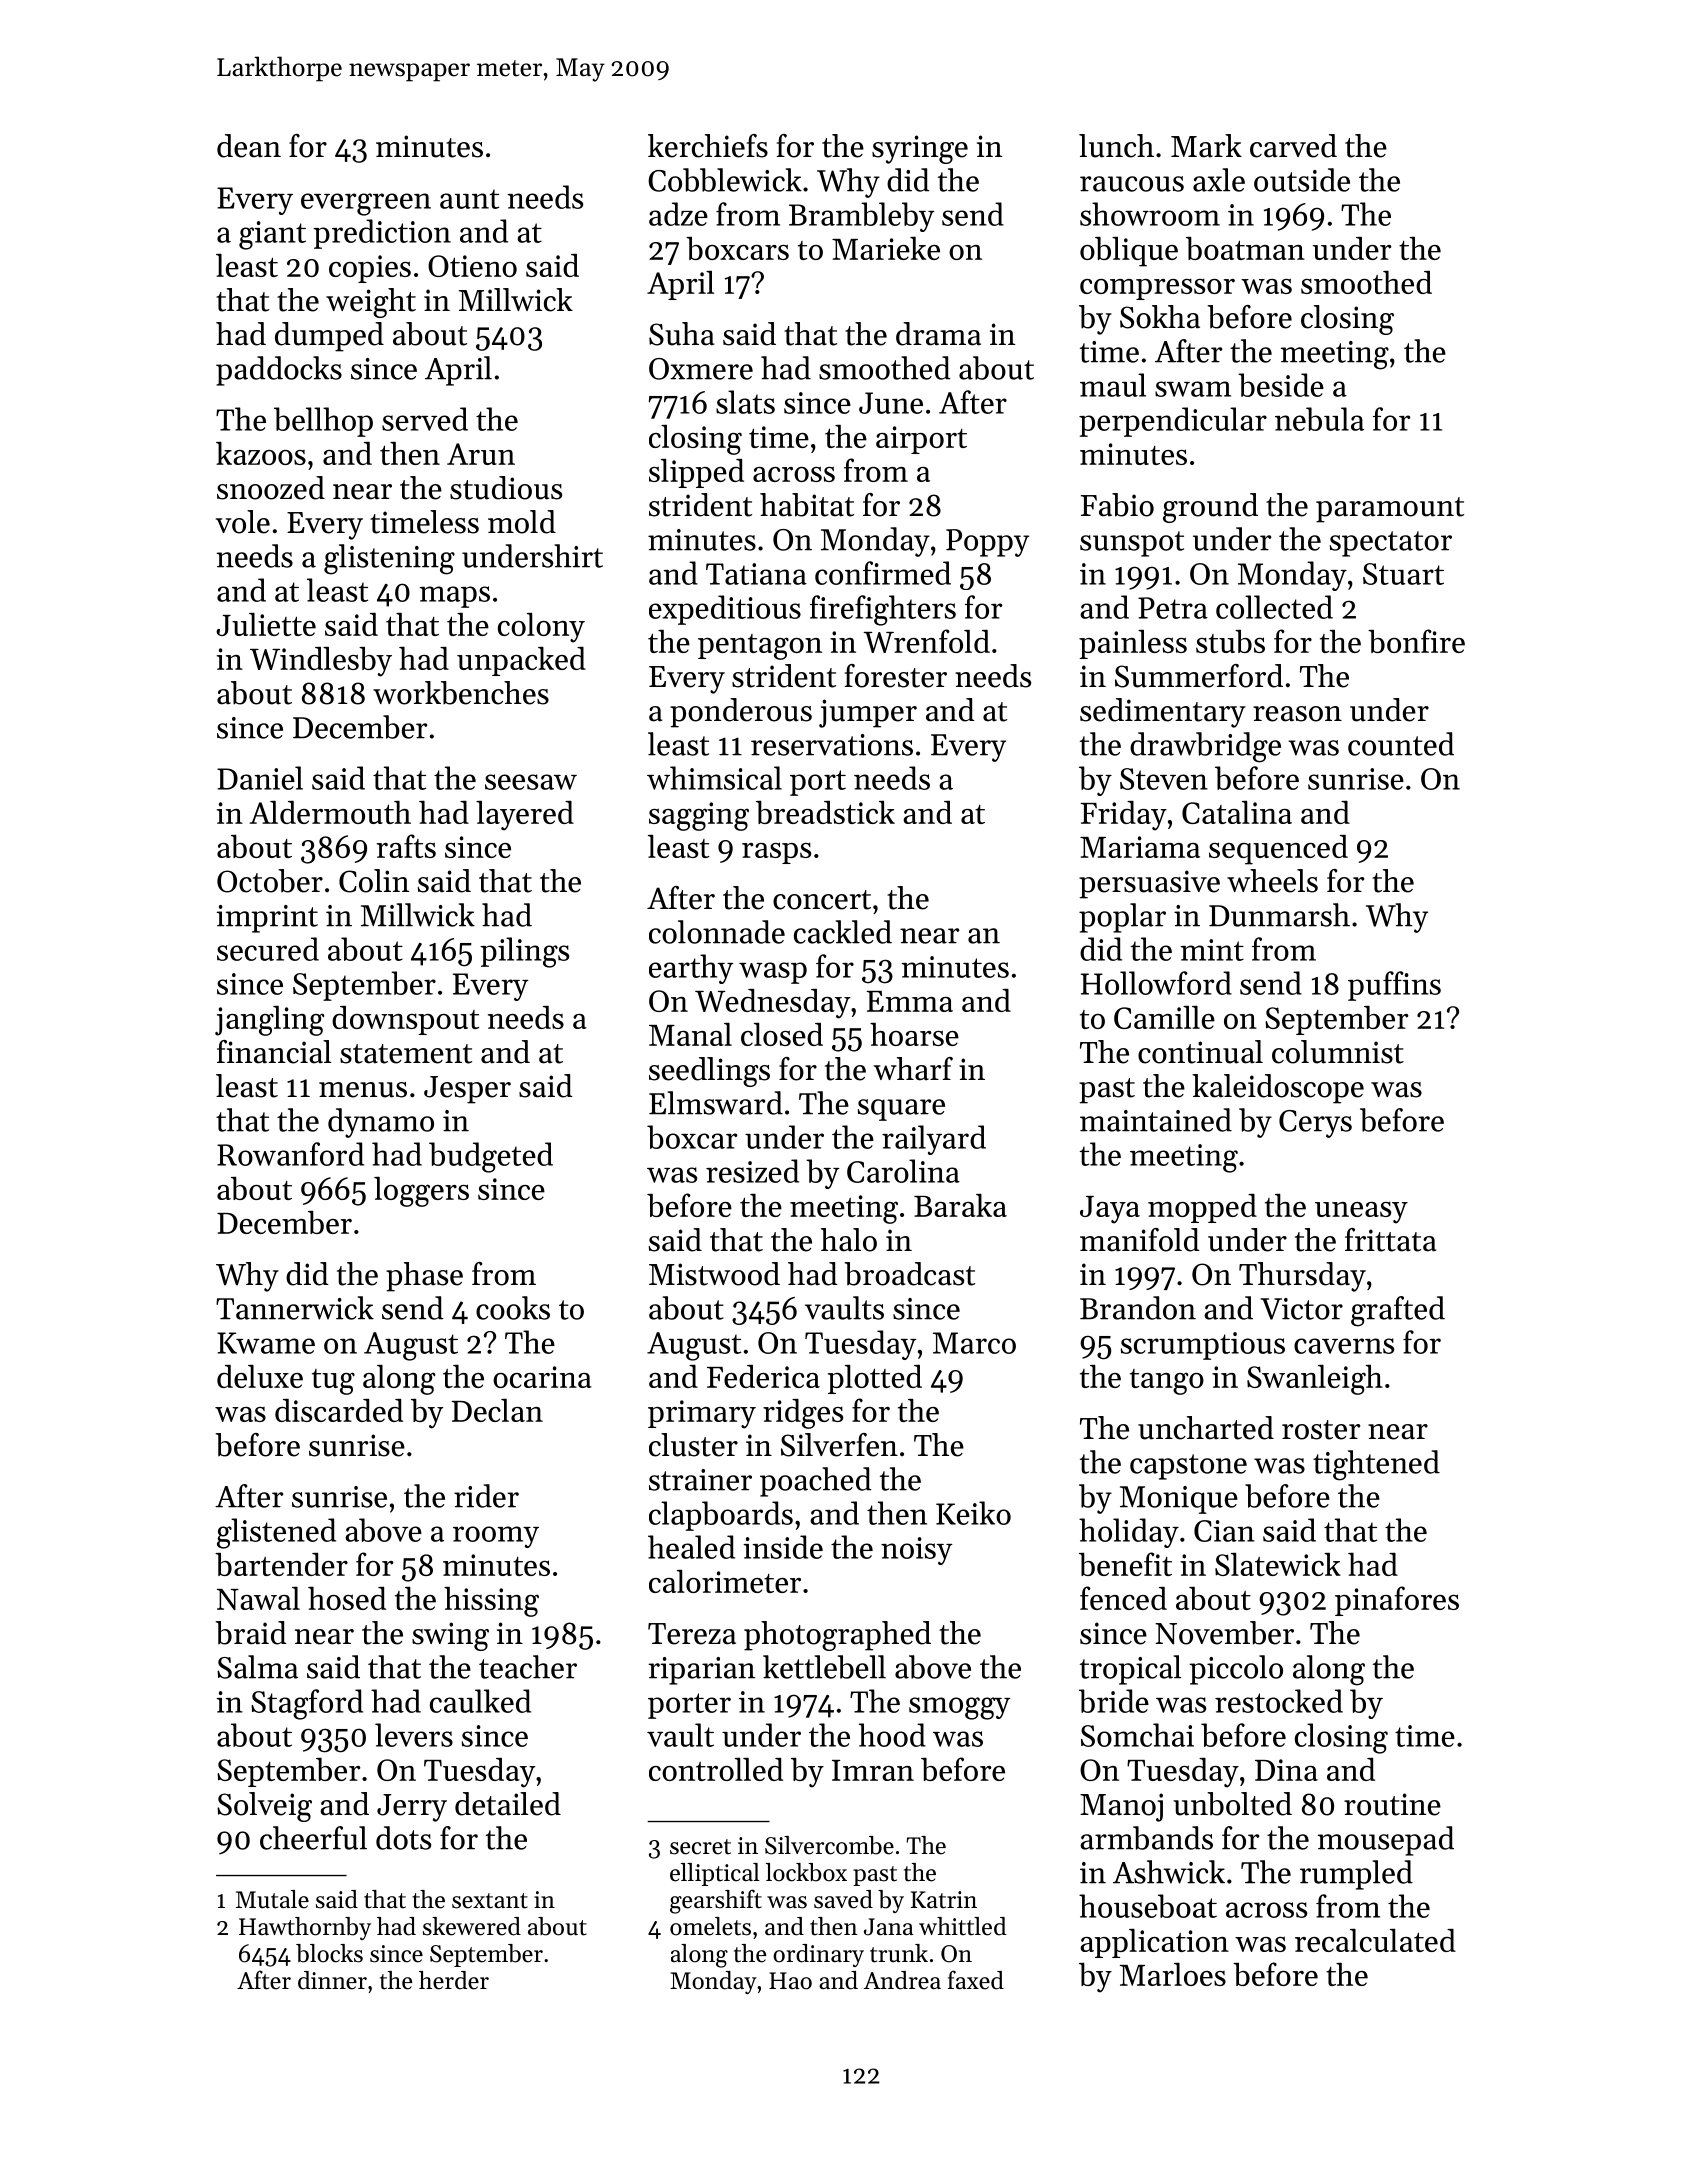 This screenshot has height=2178, width=1683. Describe the element at coordinates (381, 1123) in the screenshot. I see `dynamo` at that location.
